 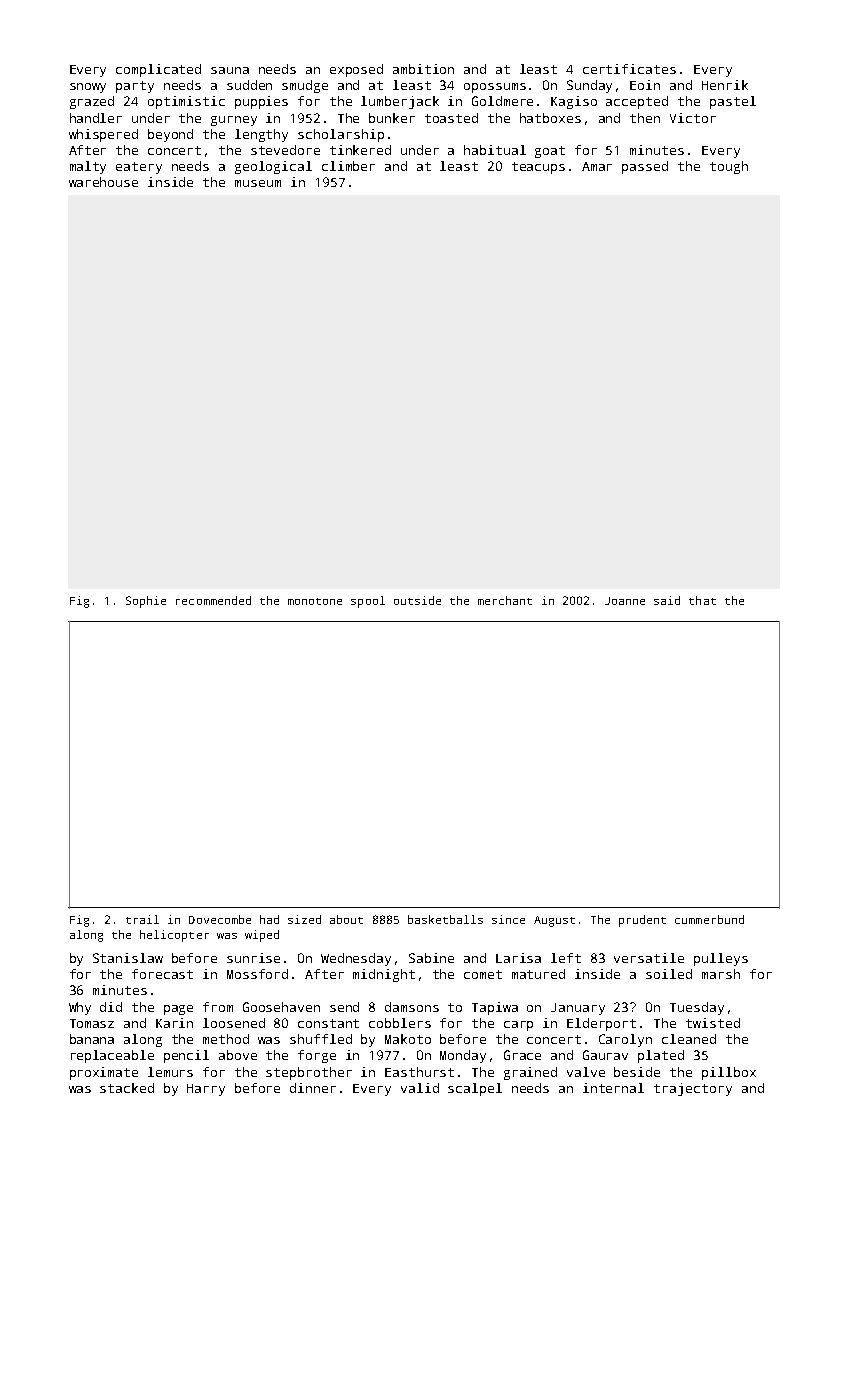 What do you see at coordinates (80, 1008) in the screenshot?
I see `Why` at bounding box center [80, 1008].
